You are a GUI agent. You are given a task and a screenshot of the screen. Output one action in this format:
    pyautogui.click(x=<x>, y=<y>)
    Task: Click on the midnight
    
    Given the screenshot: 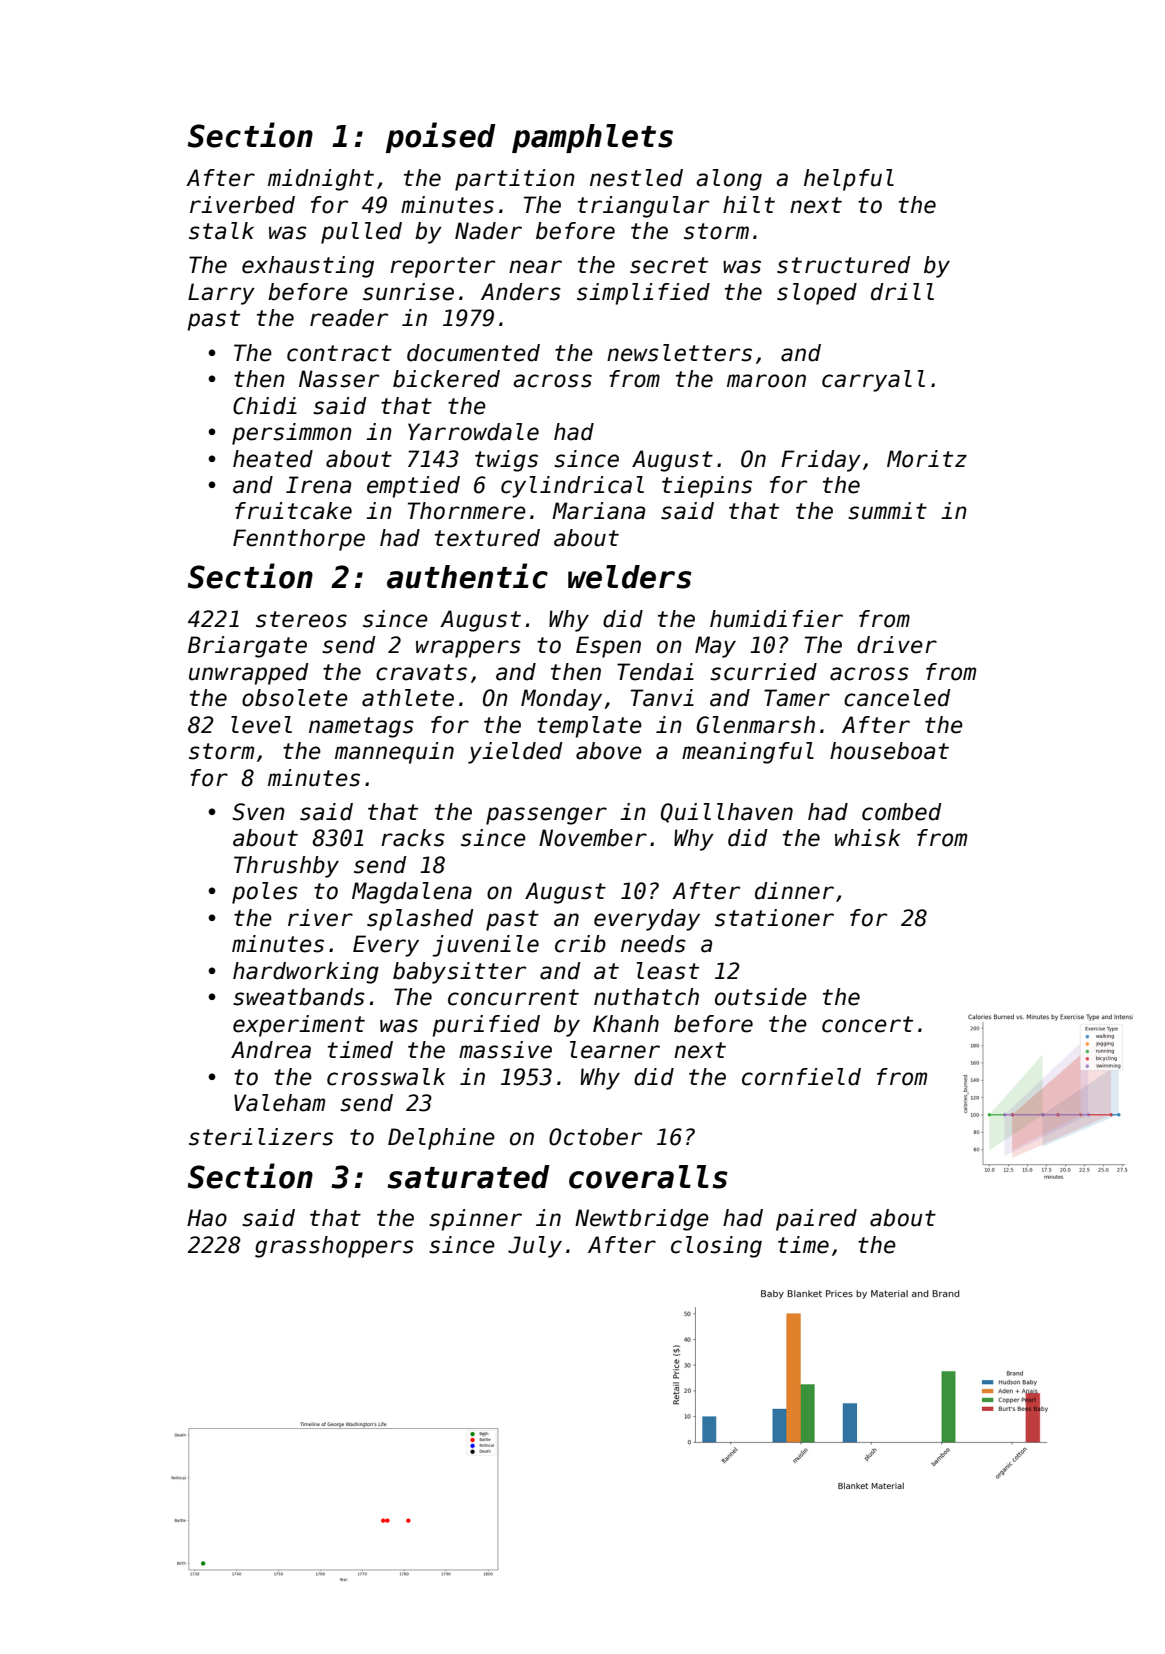 What is the action you would take?
    pyautogui.click(x=321, y=180)
